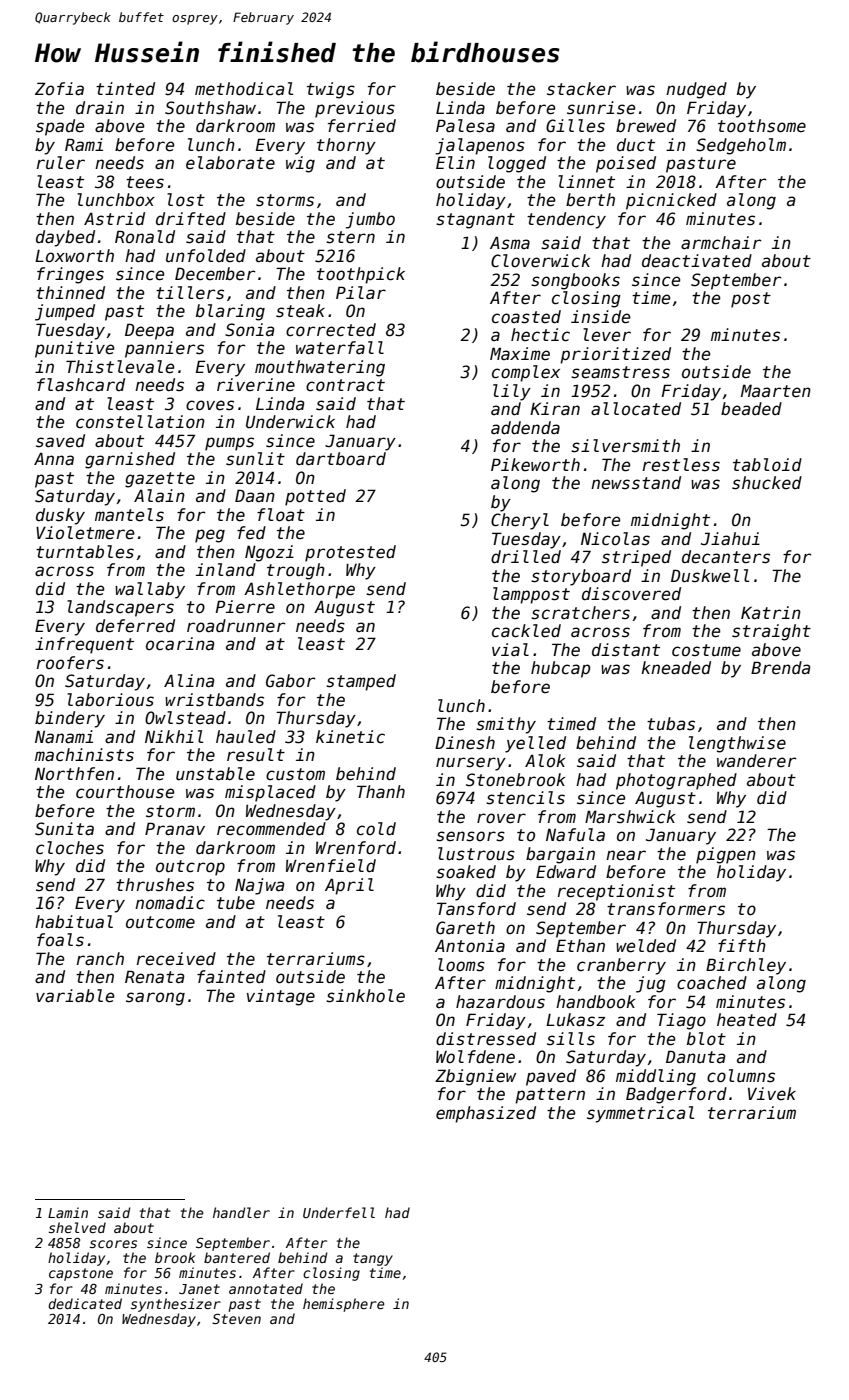  Describe the element at coordinates (696, 90) in the image. I see `nudged` at that location.
